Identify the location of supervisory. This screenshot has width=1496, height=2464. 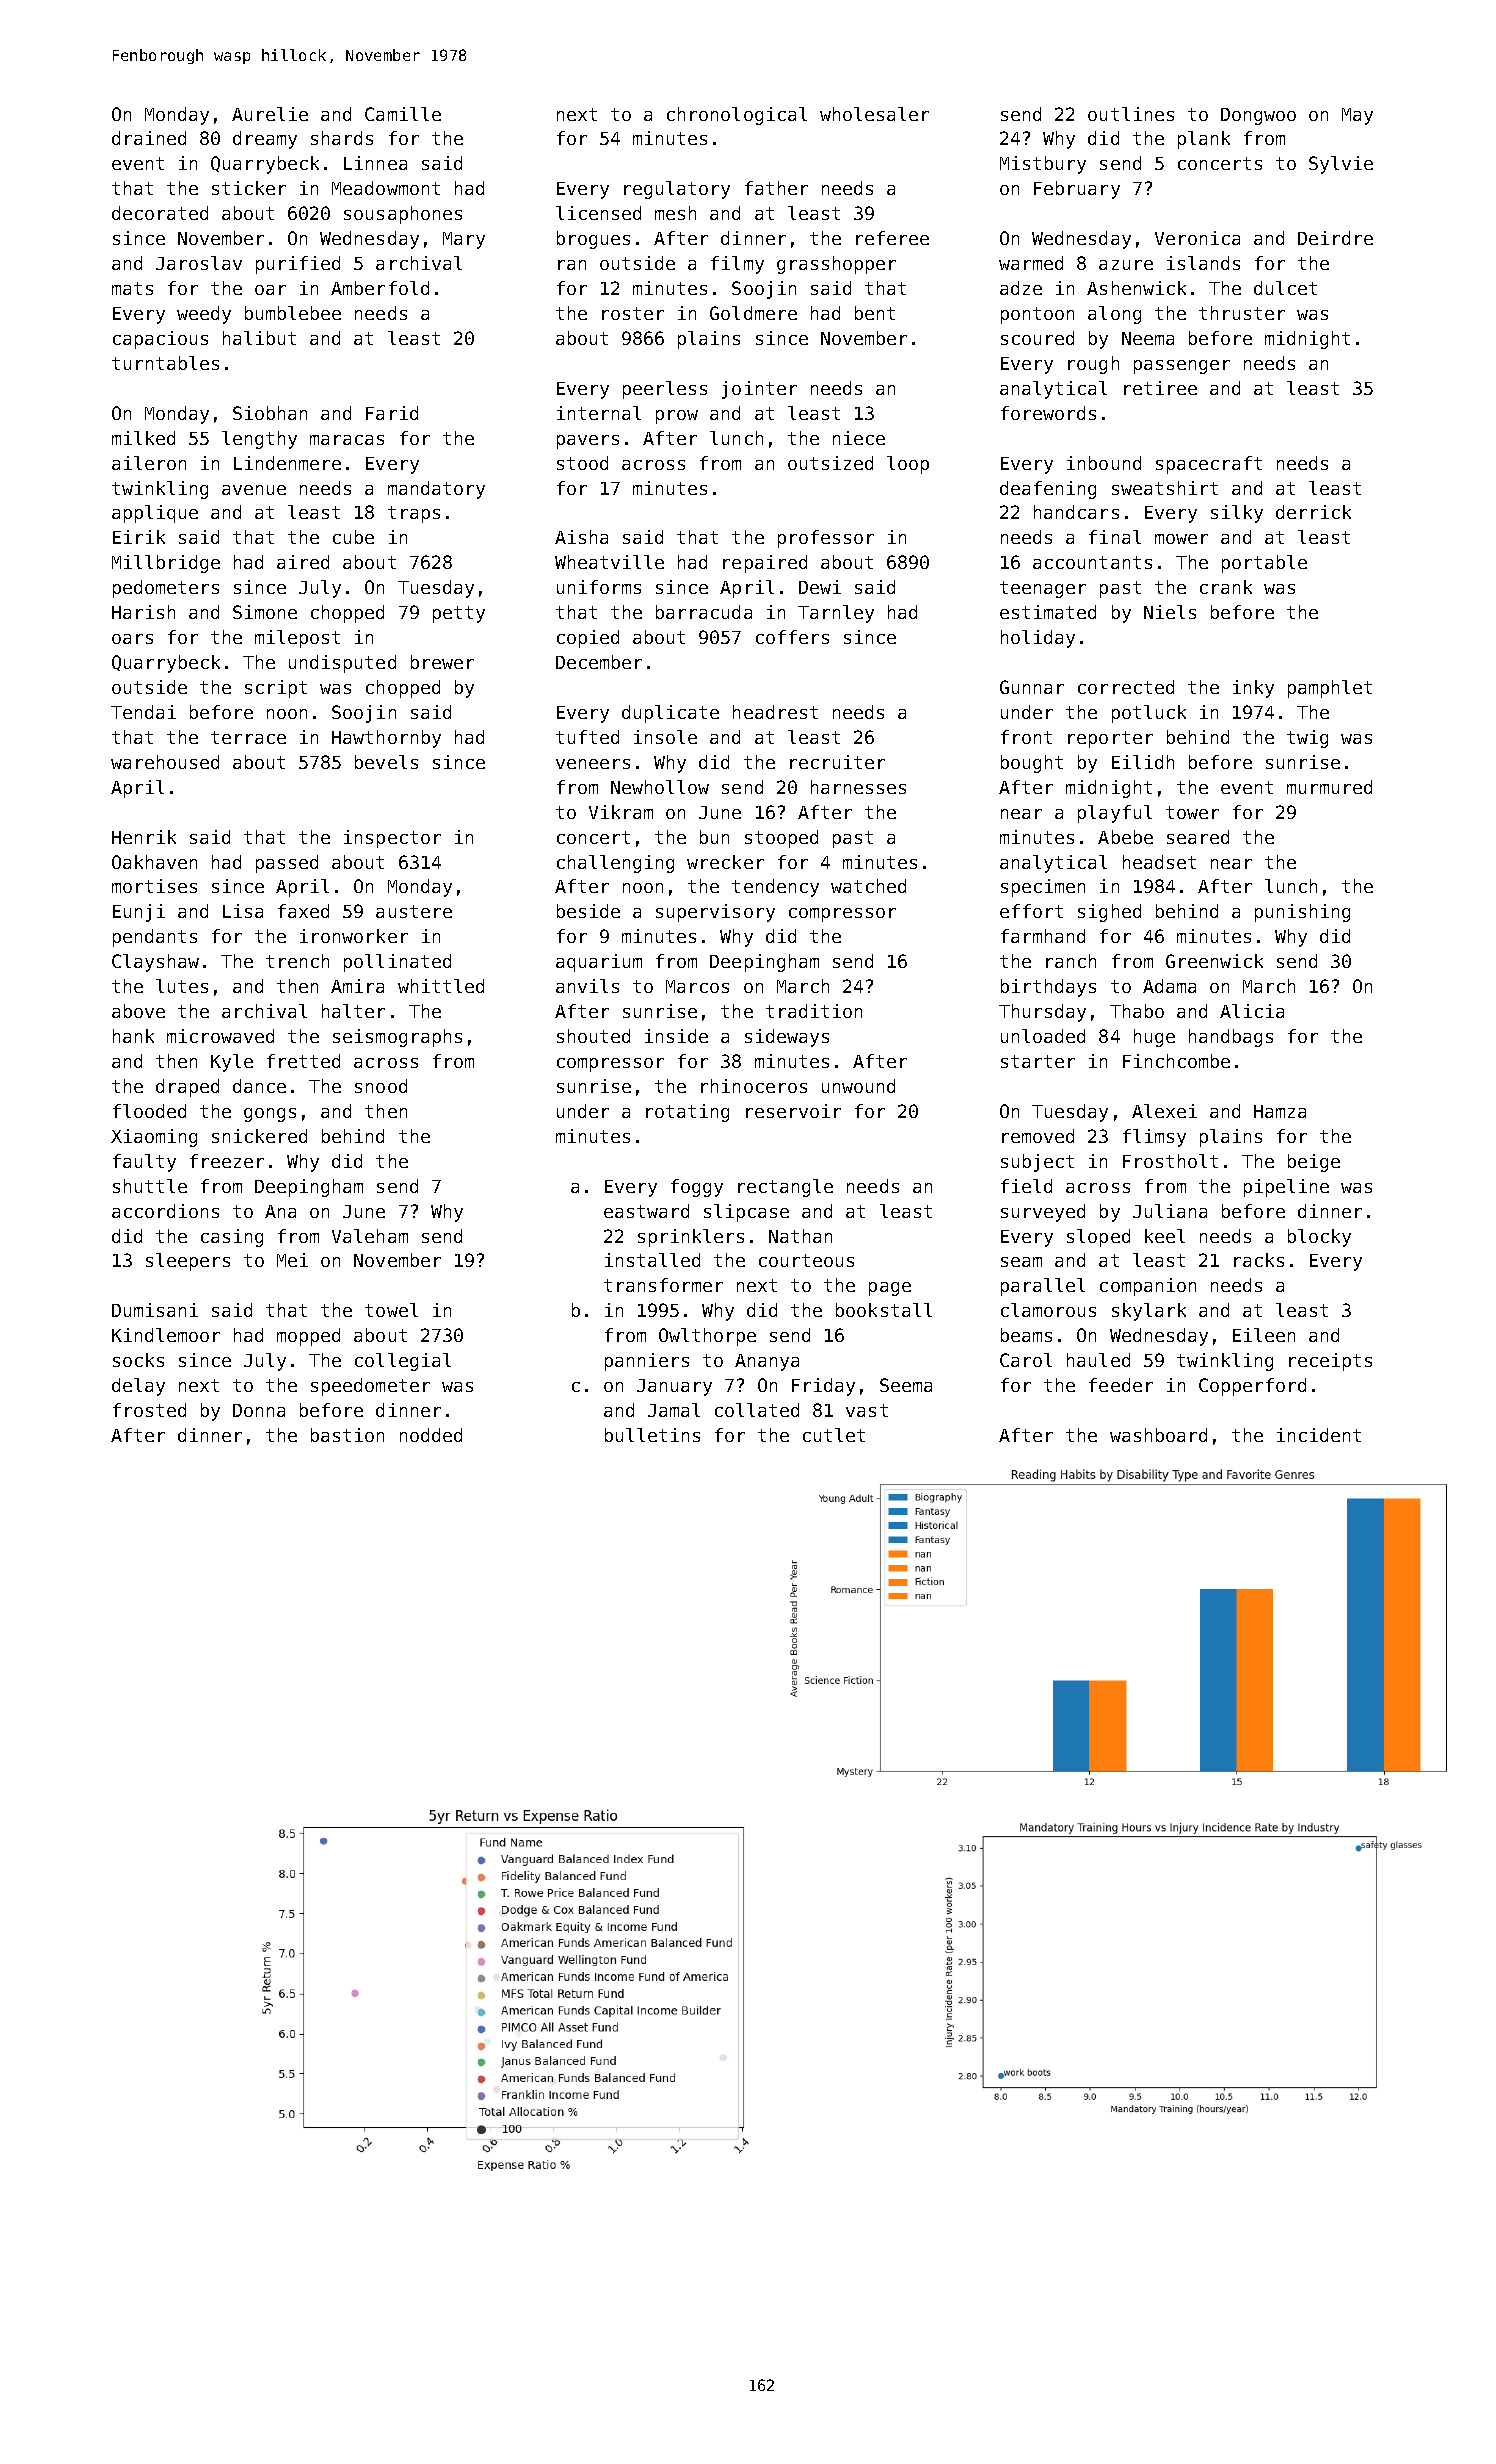
(715, 913).
